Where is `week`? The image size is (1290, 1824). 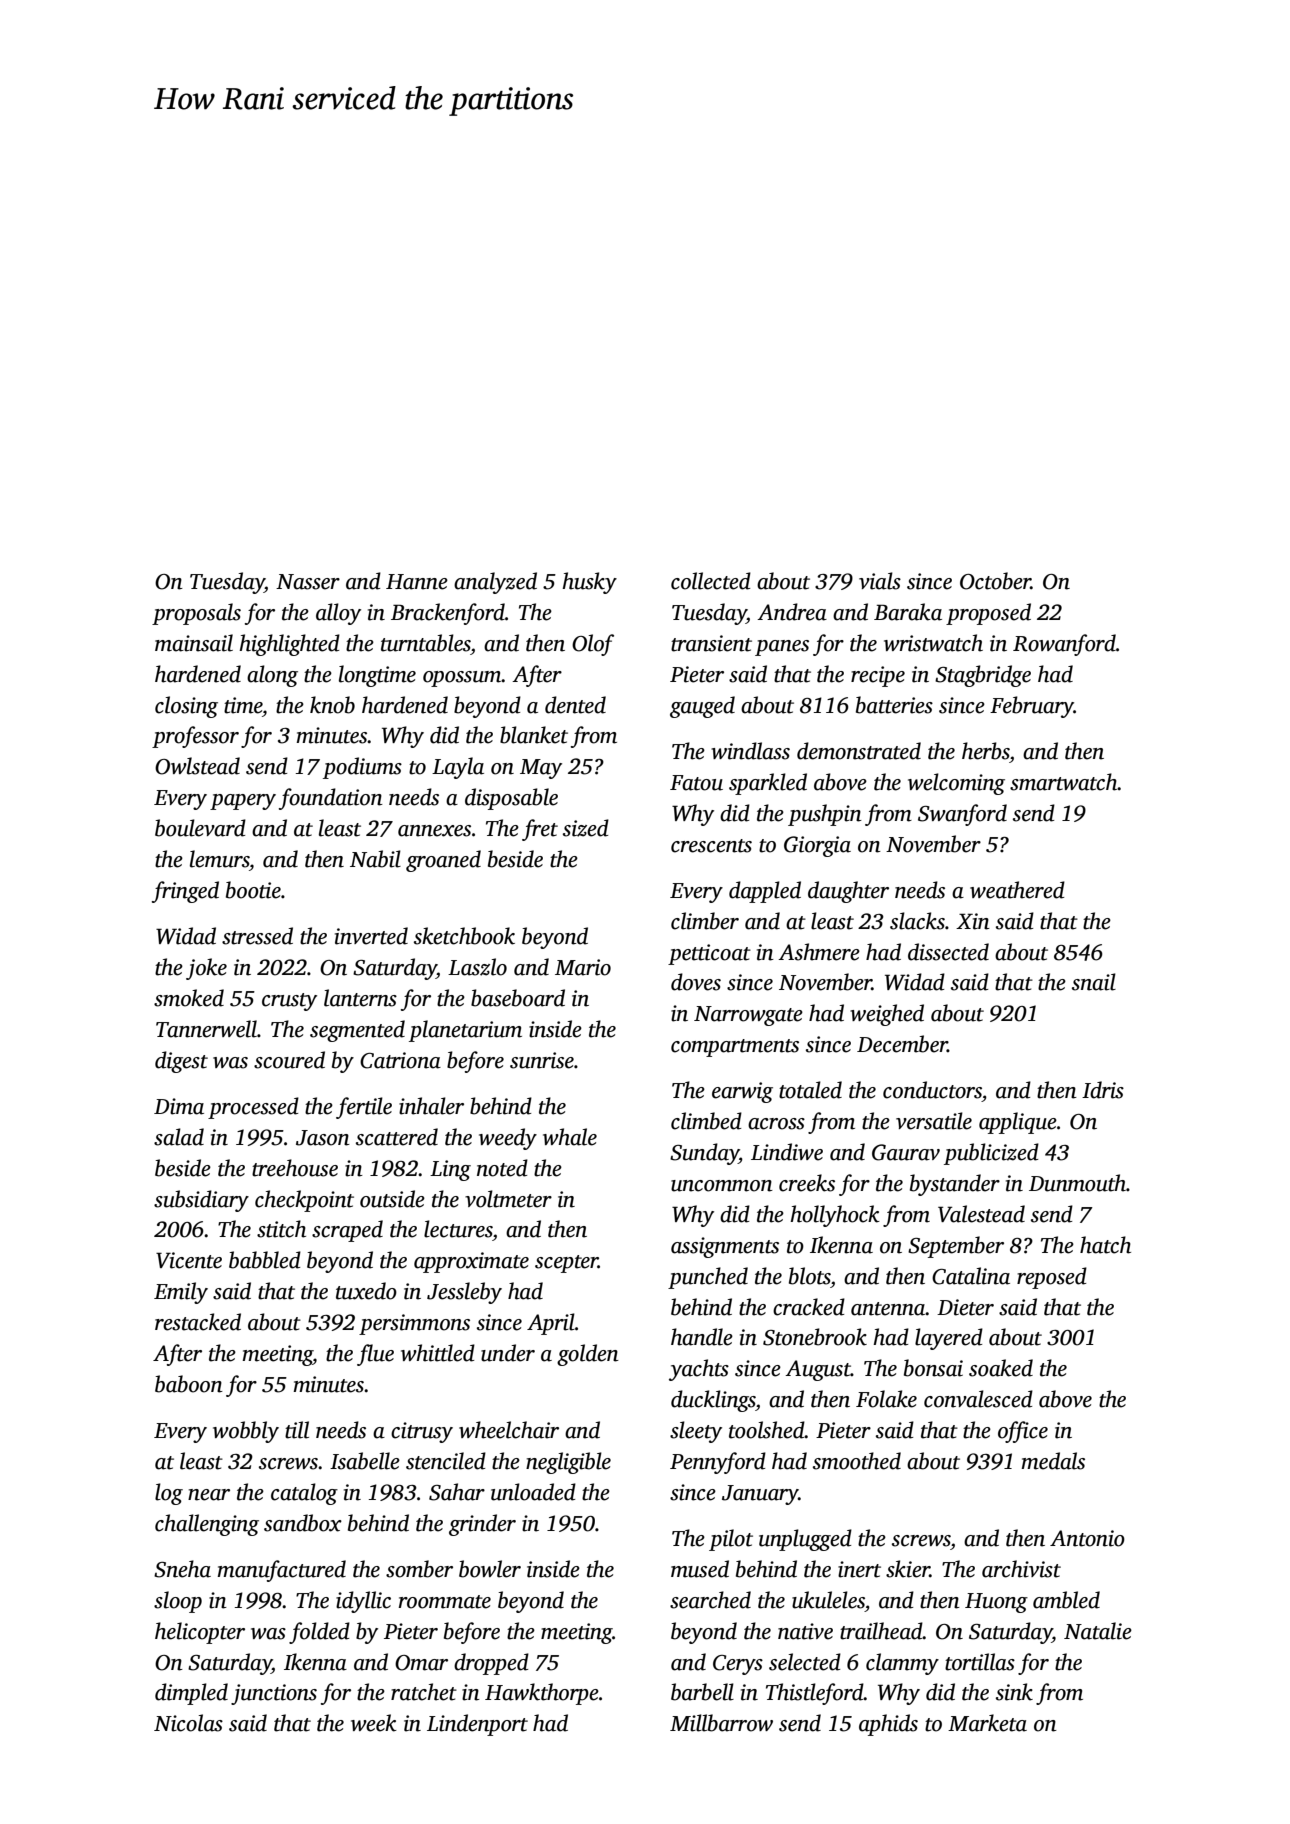 week is located at coordinates (374, 1723).
